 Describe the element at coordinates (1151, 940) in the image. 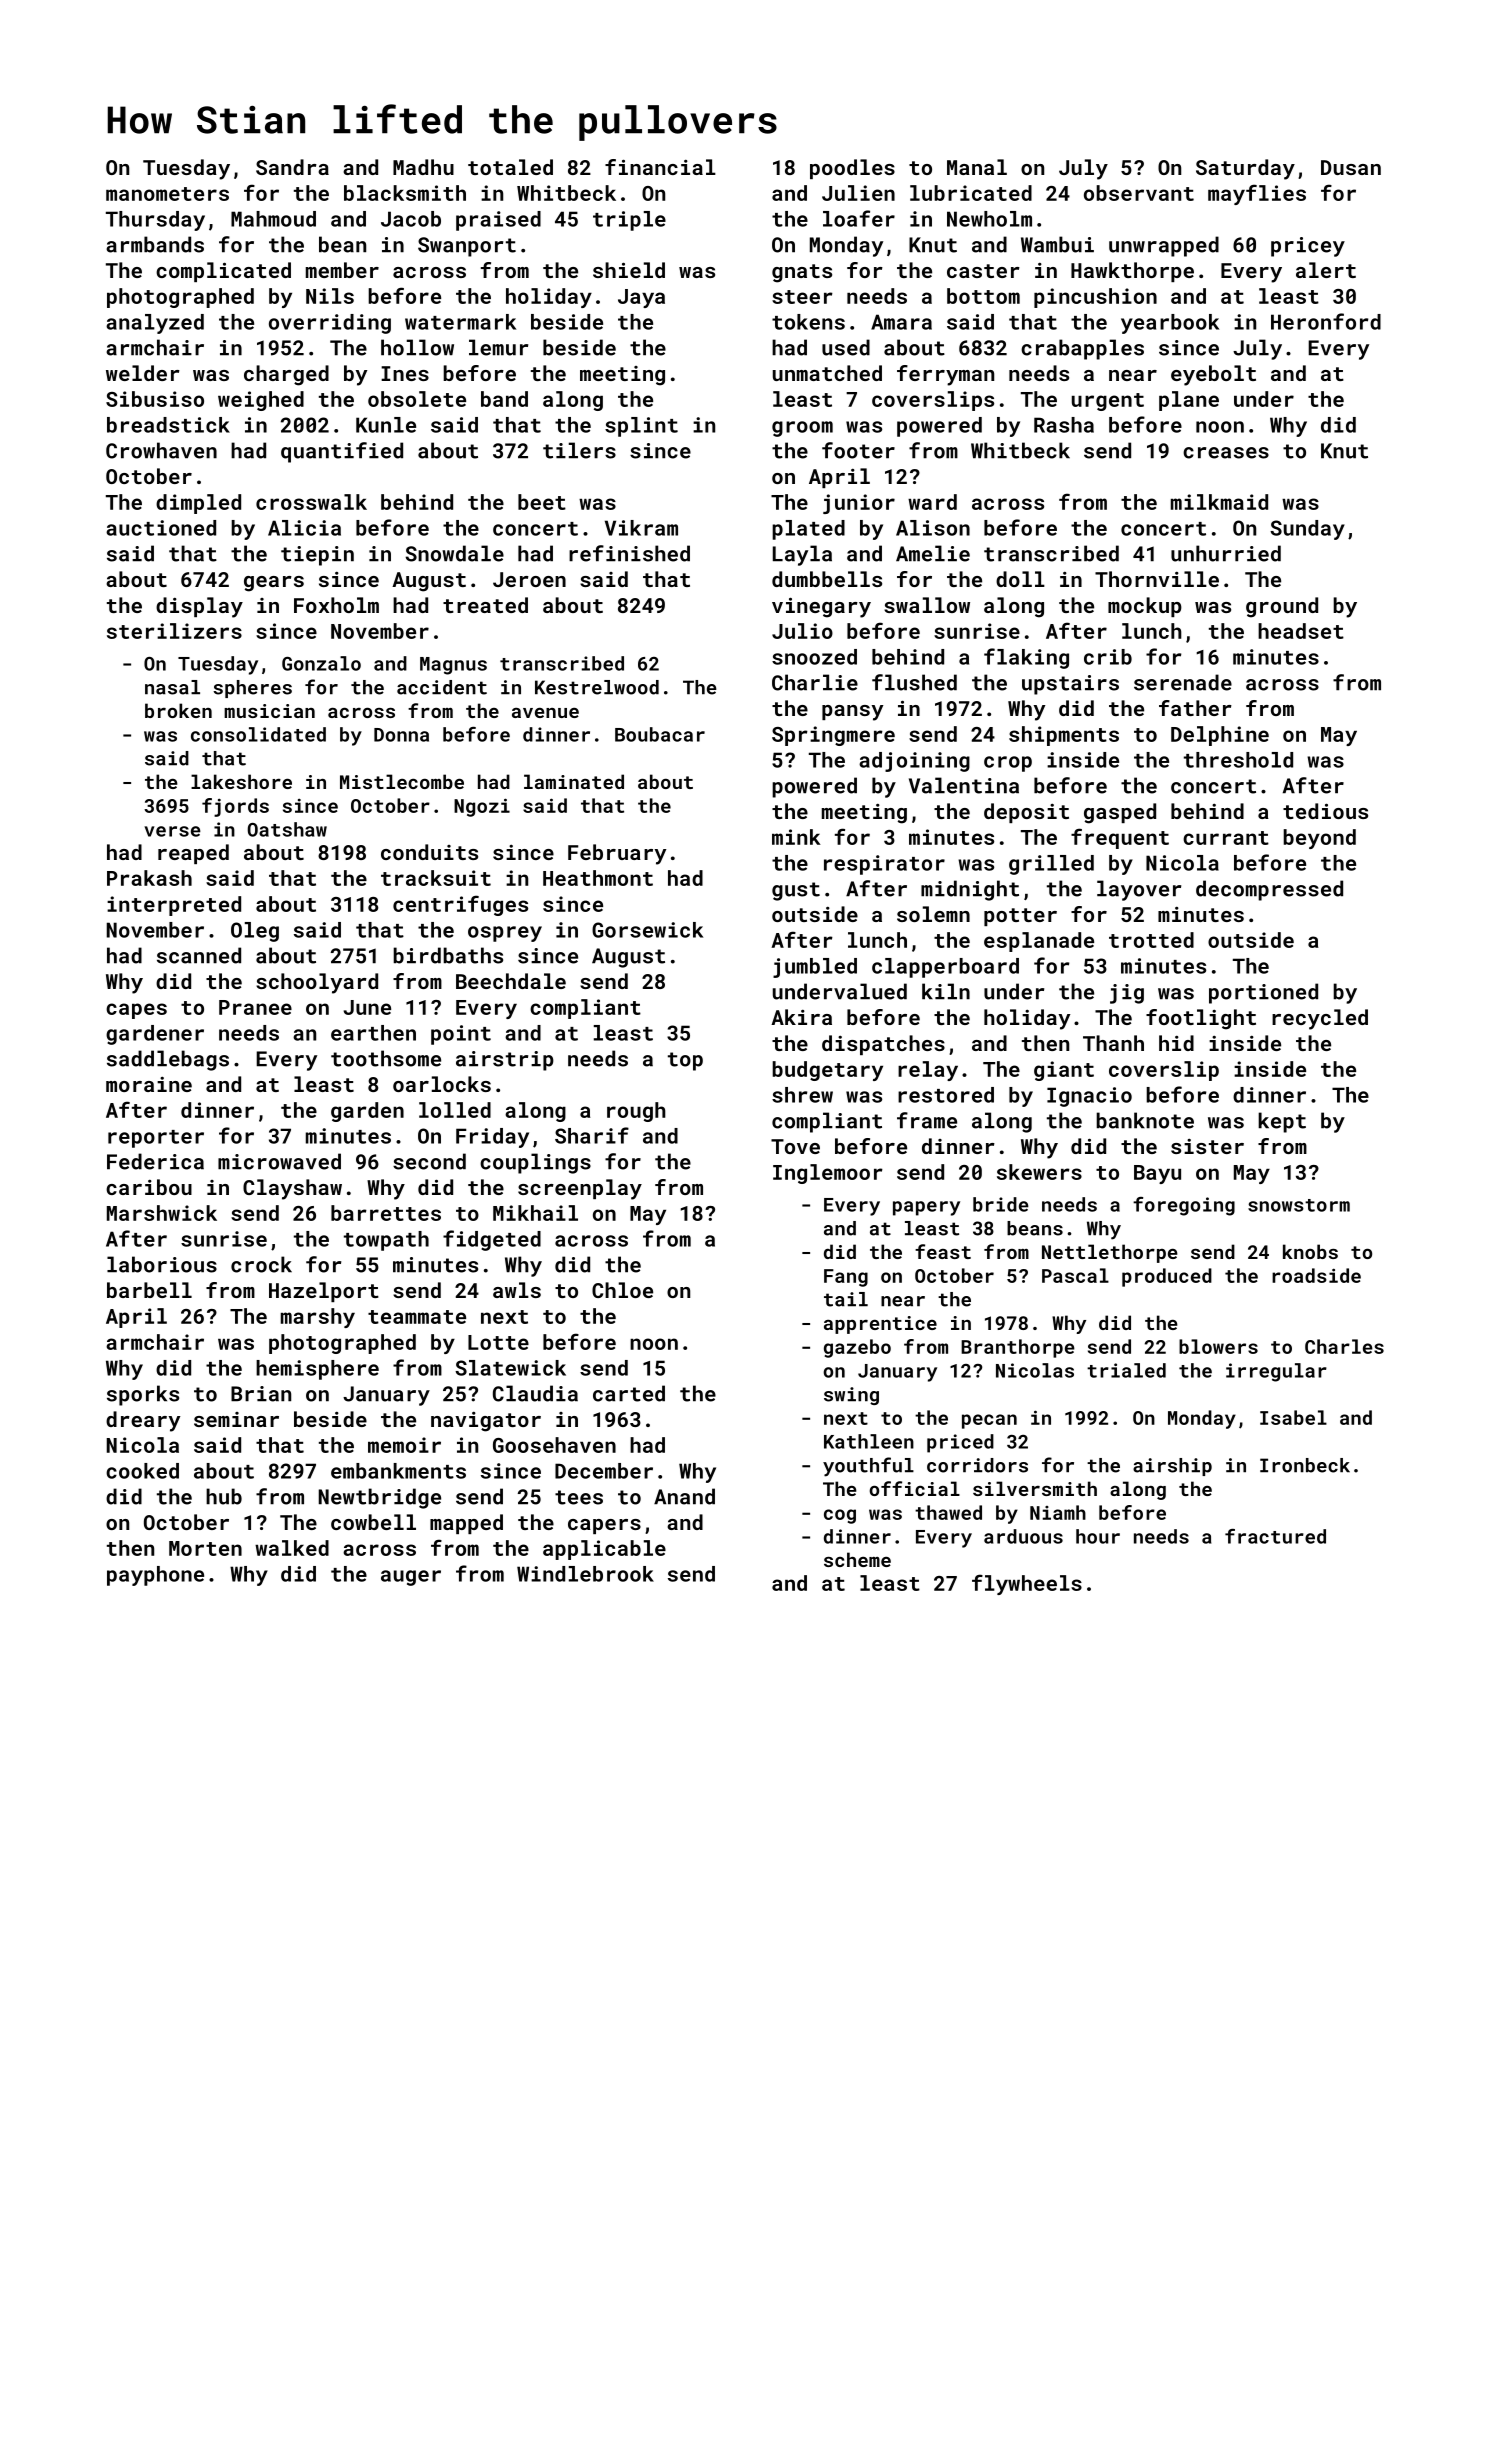

I see `trotted` at that location.
